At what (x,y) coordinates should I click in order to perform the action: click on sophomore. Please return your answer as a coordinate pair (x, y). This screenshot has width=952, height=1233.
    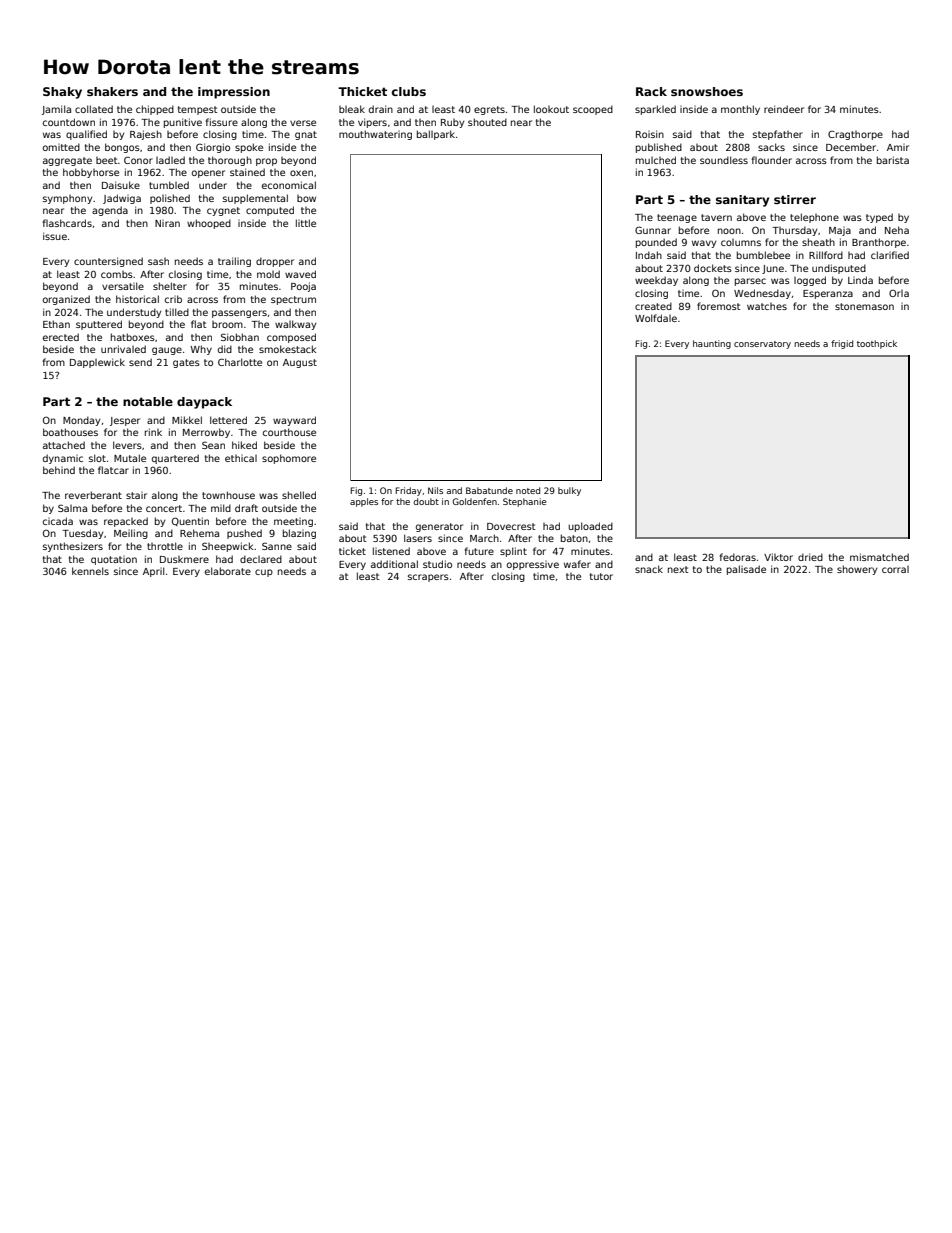
    Looking at the image, I should click on (289, 459).
